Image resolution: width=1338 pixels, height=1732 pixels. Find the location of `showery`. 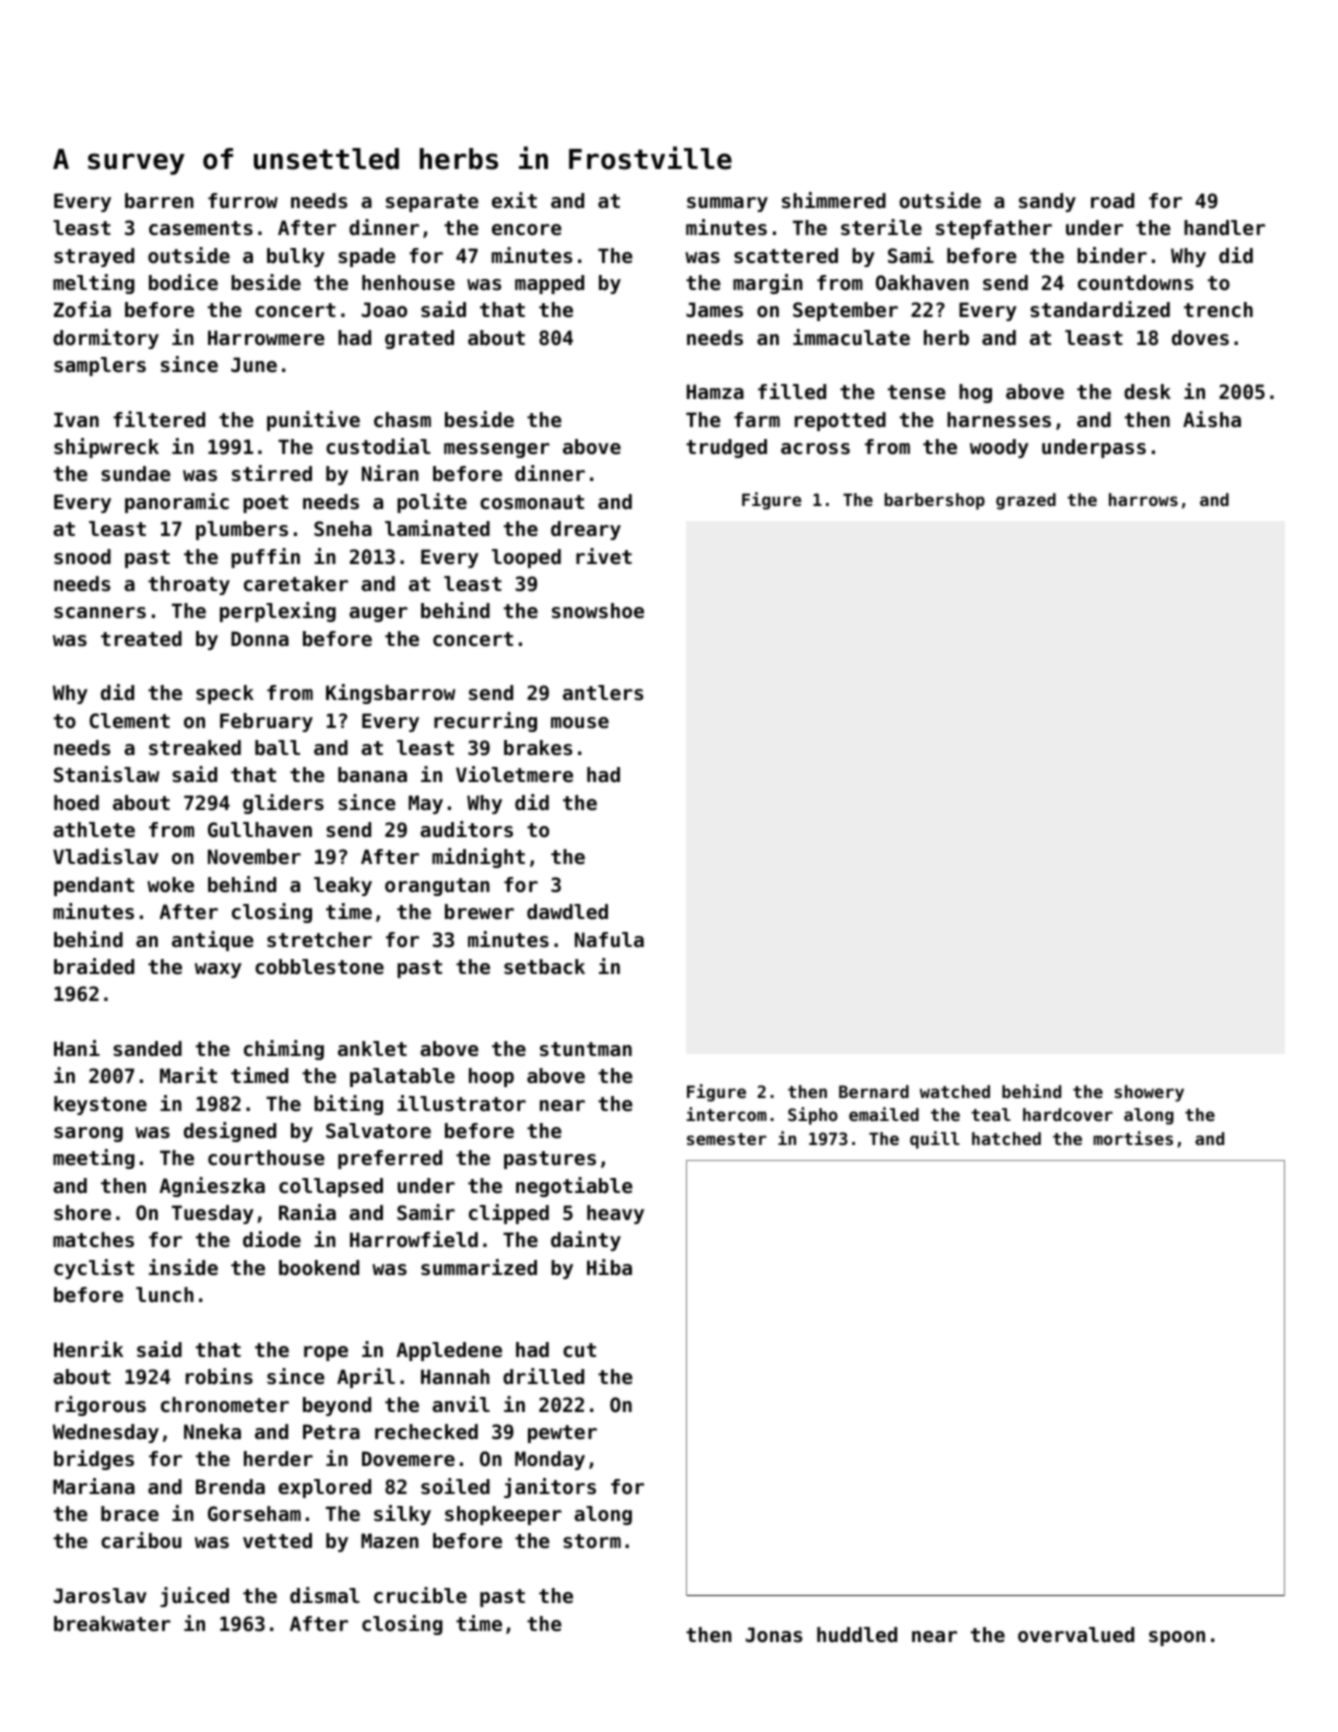

showery is located at coordinates (1149, 1093).
